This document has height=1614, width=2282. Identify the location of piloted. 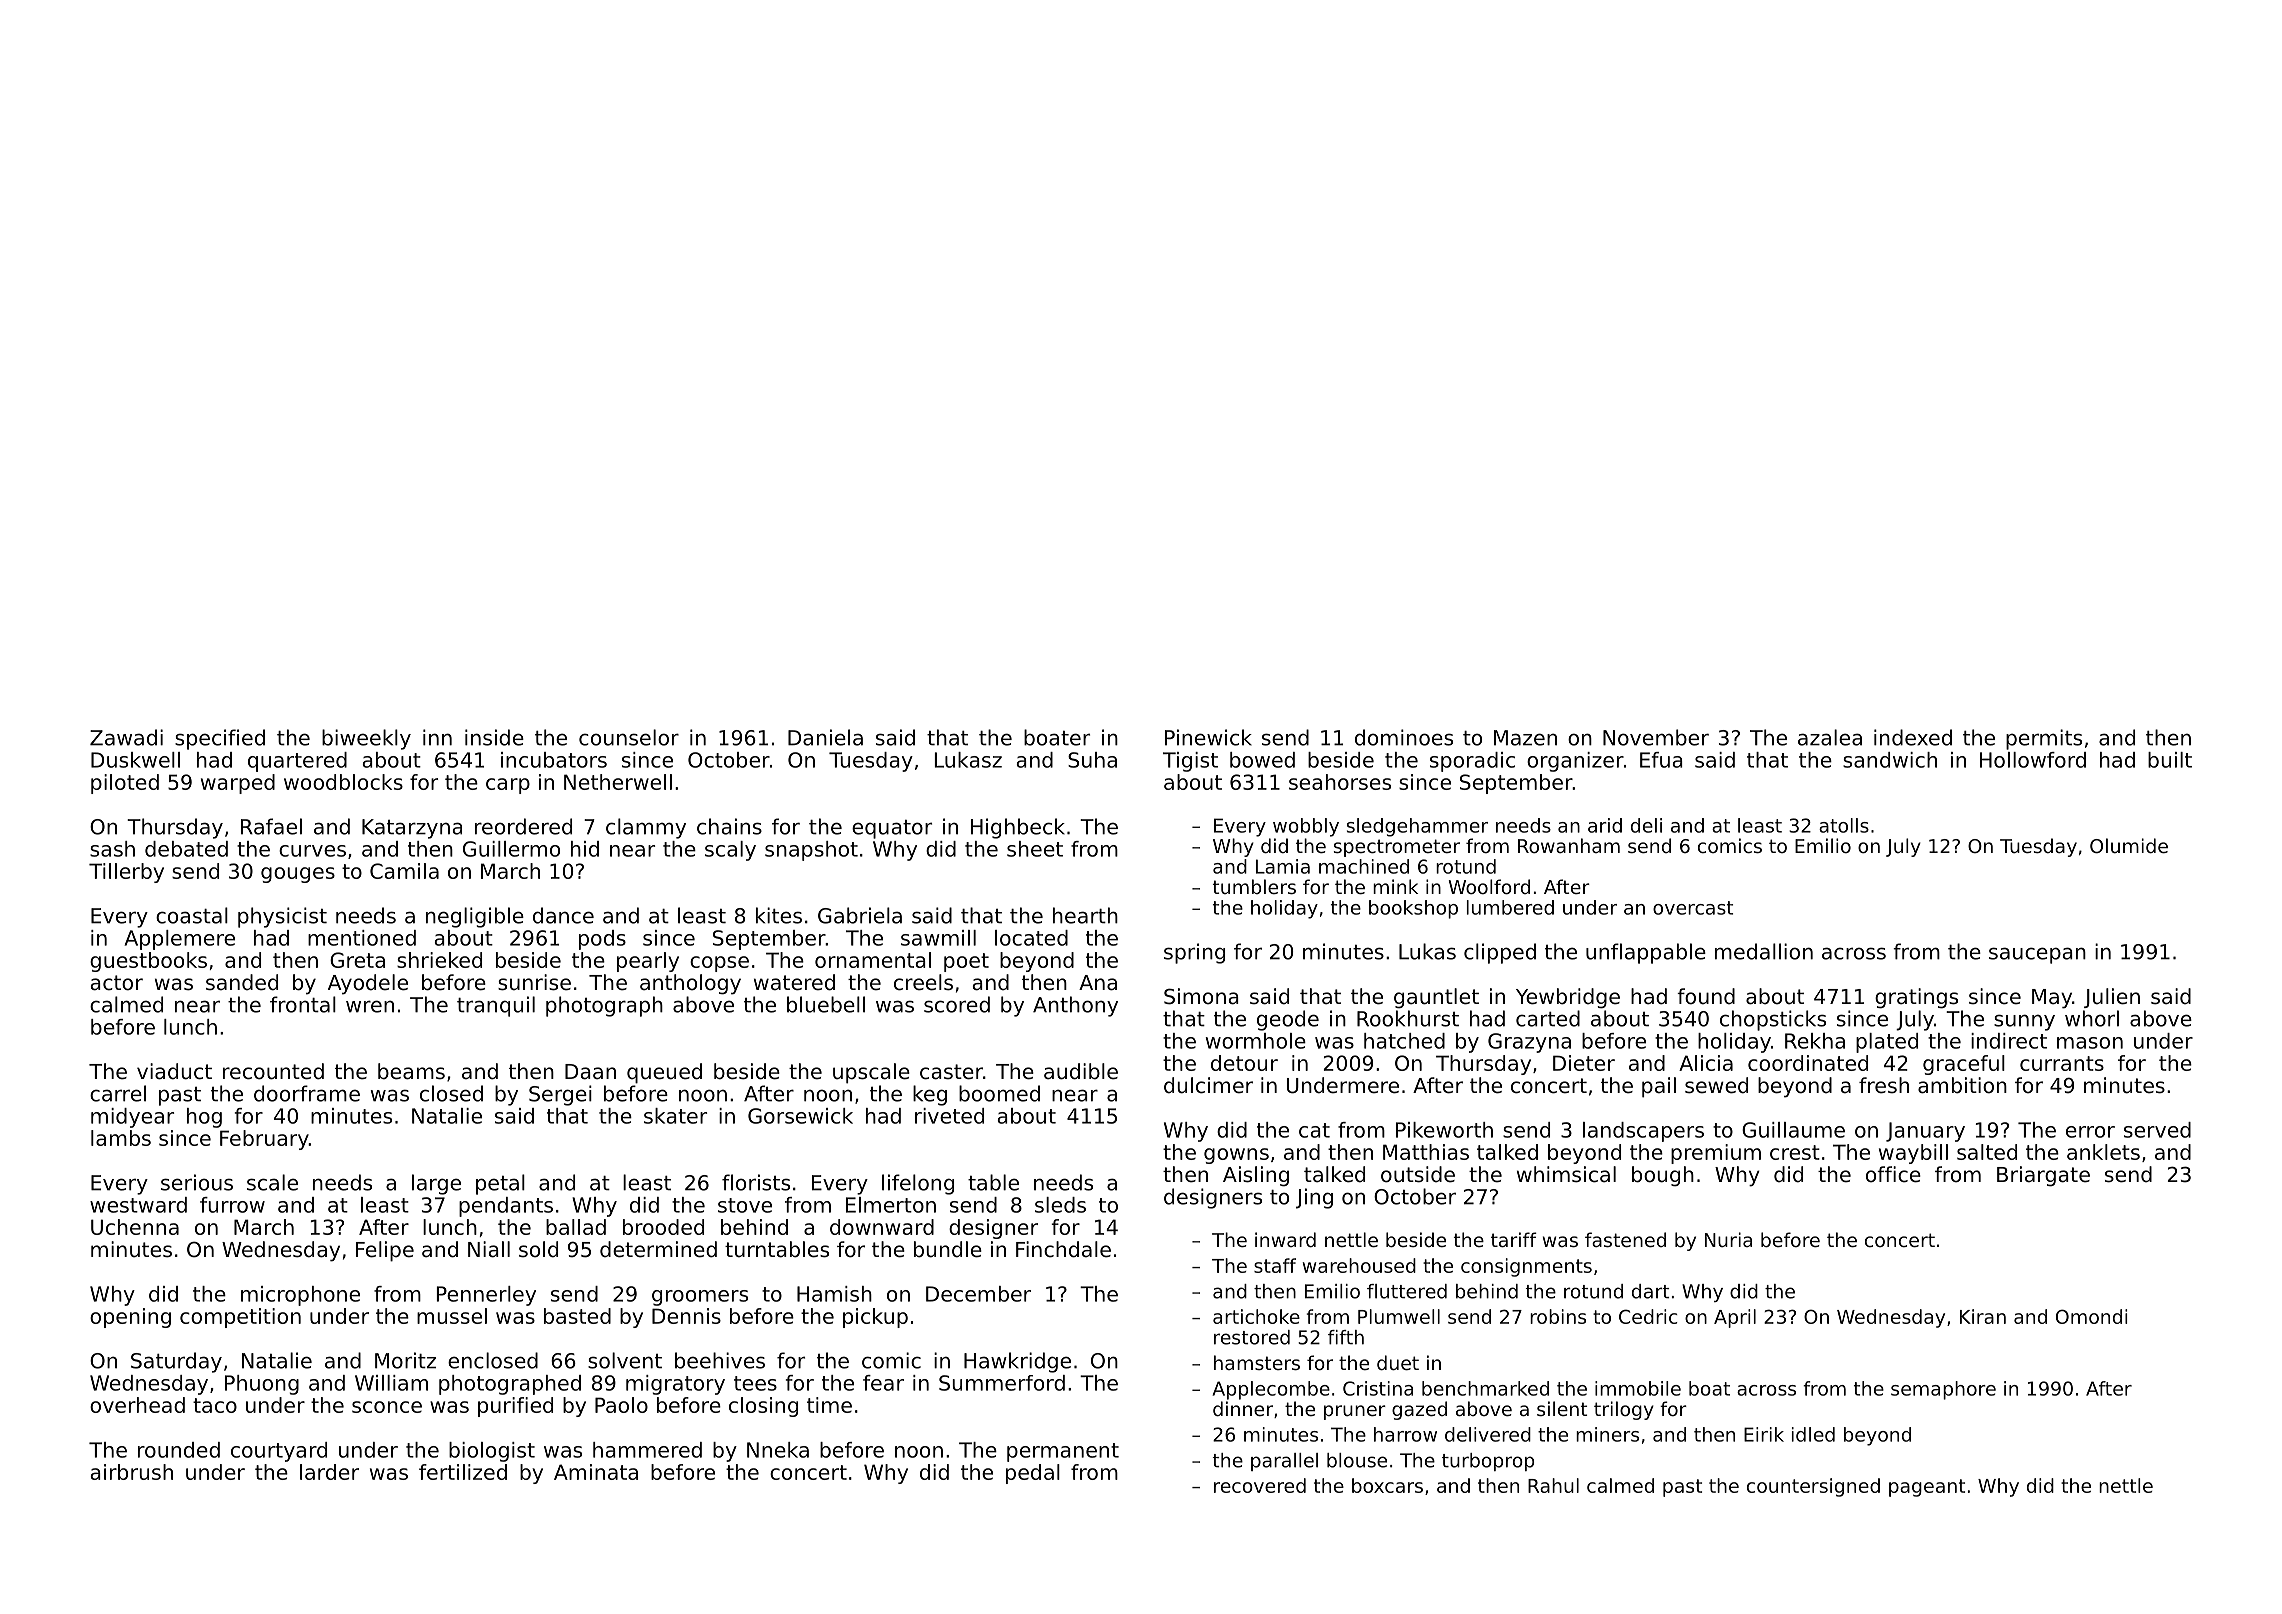
(125, 784).
